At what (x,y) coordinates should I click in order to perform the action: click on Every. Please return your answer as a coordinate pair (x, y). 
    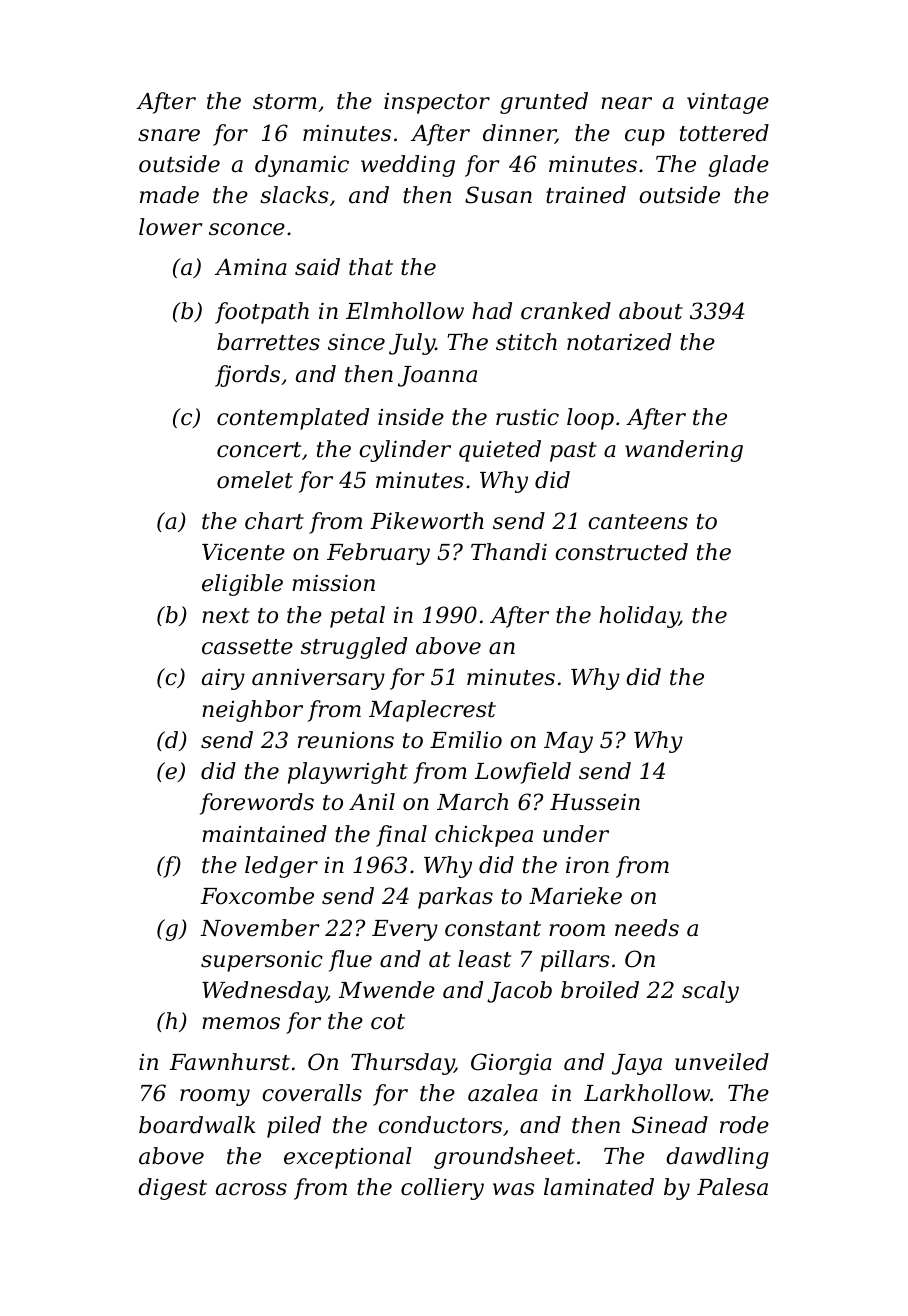
    Looking at the image, I should click on (405, 930).
